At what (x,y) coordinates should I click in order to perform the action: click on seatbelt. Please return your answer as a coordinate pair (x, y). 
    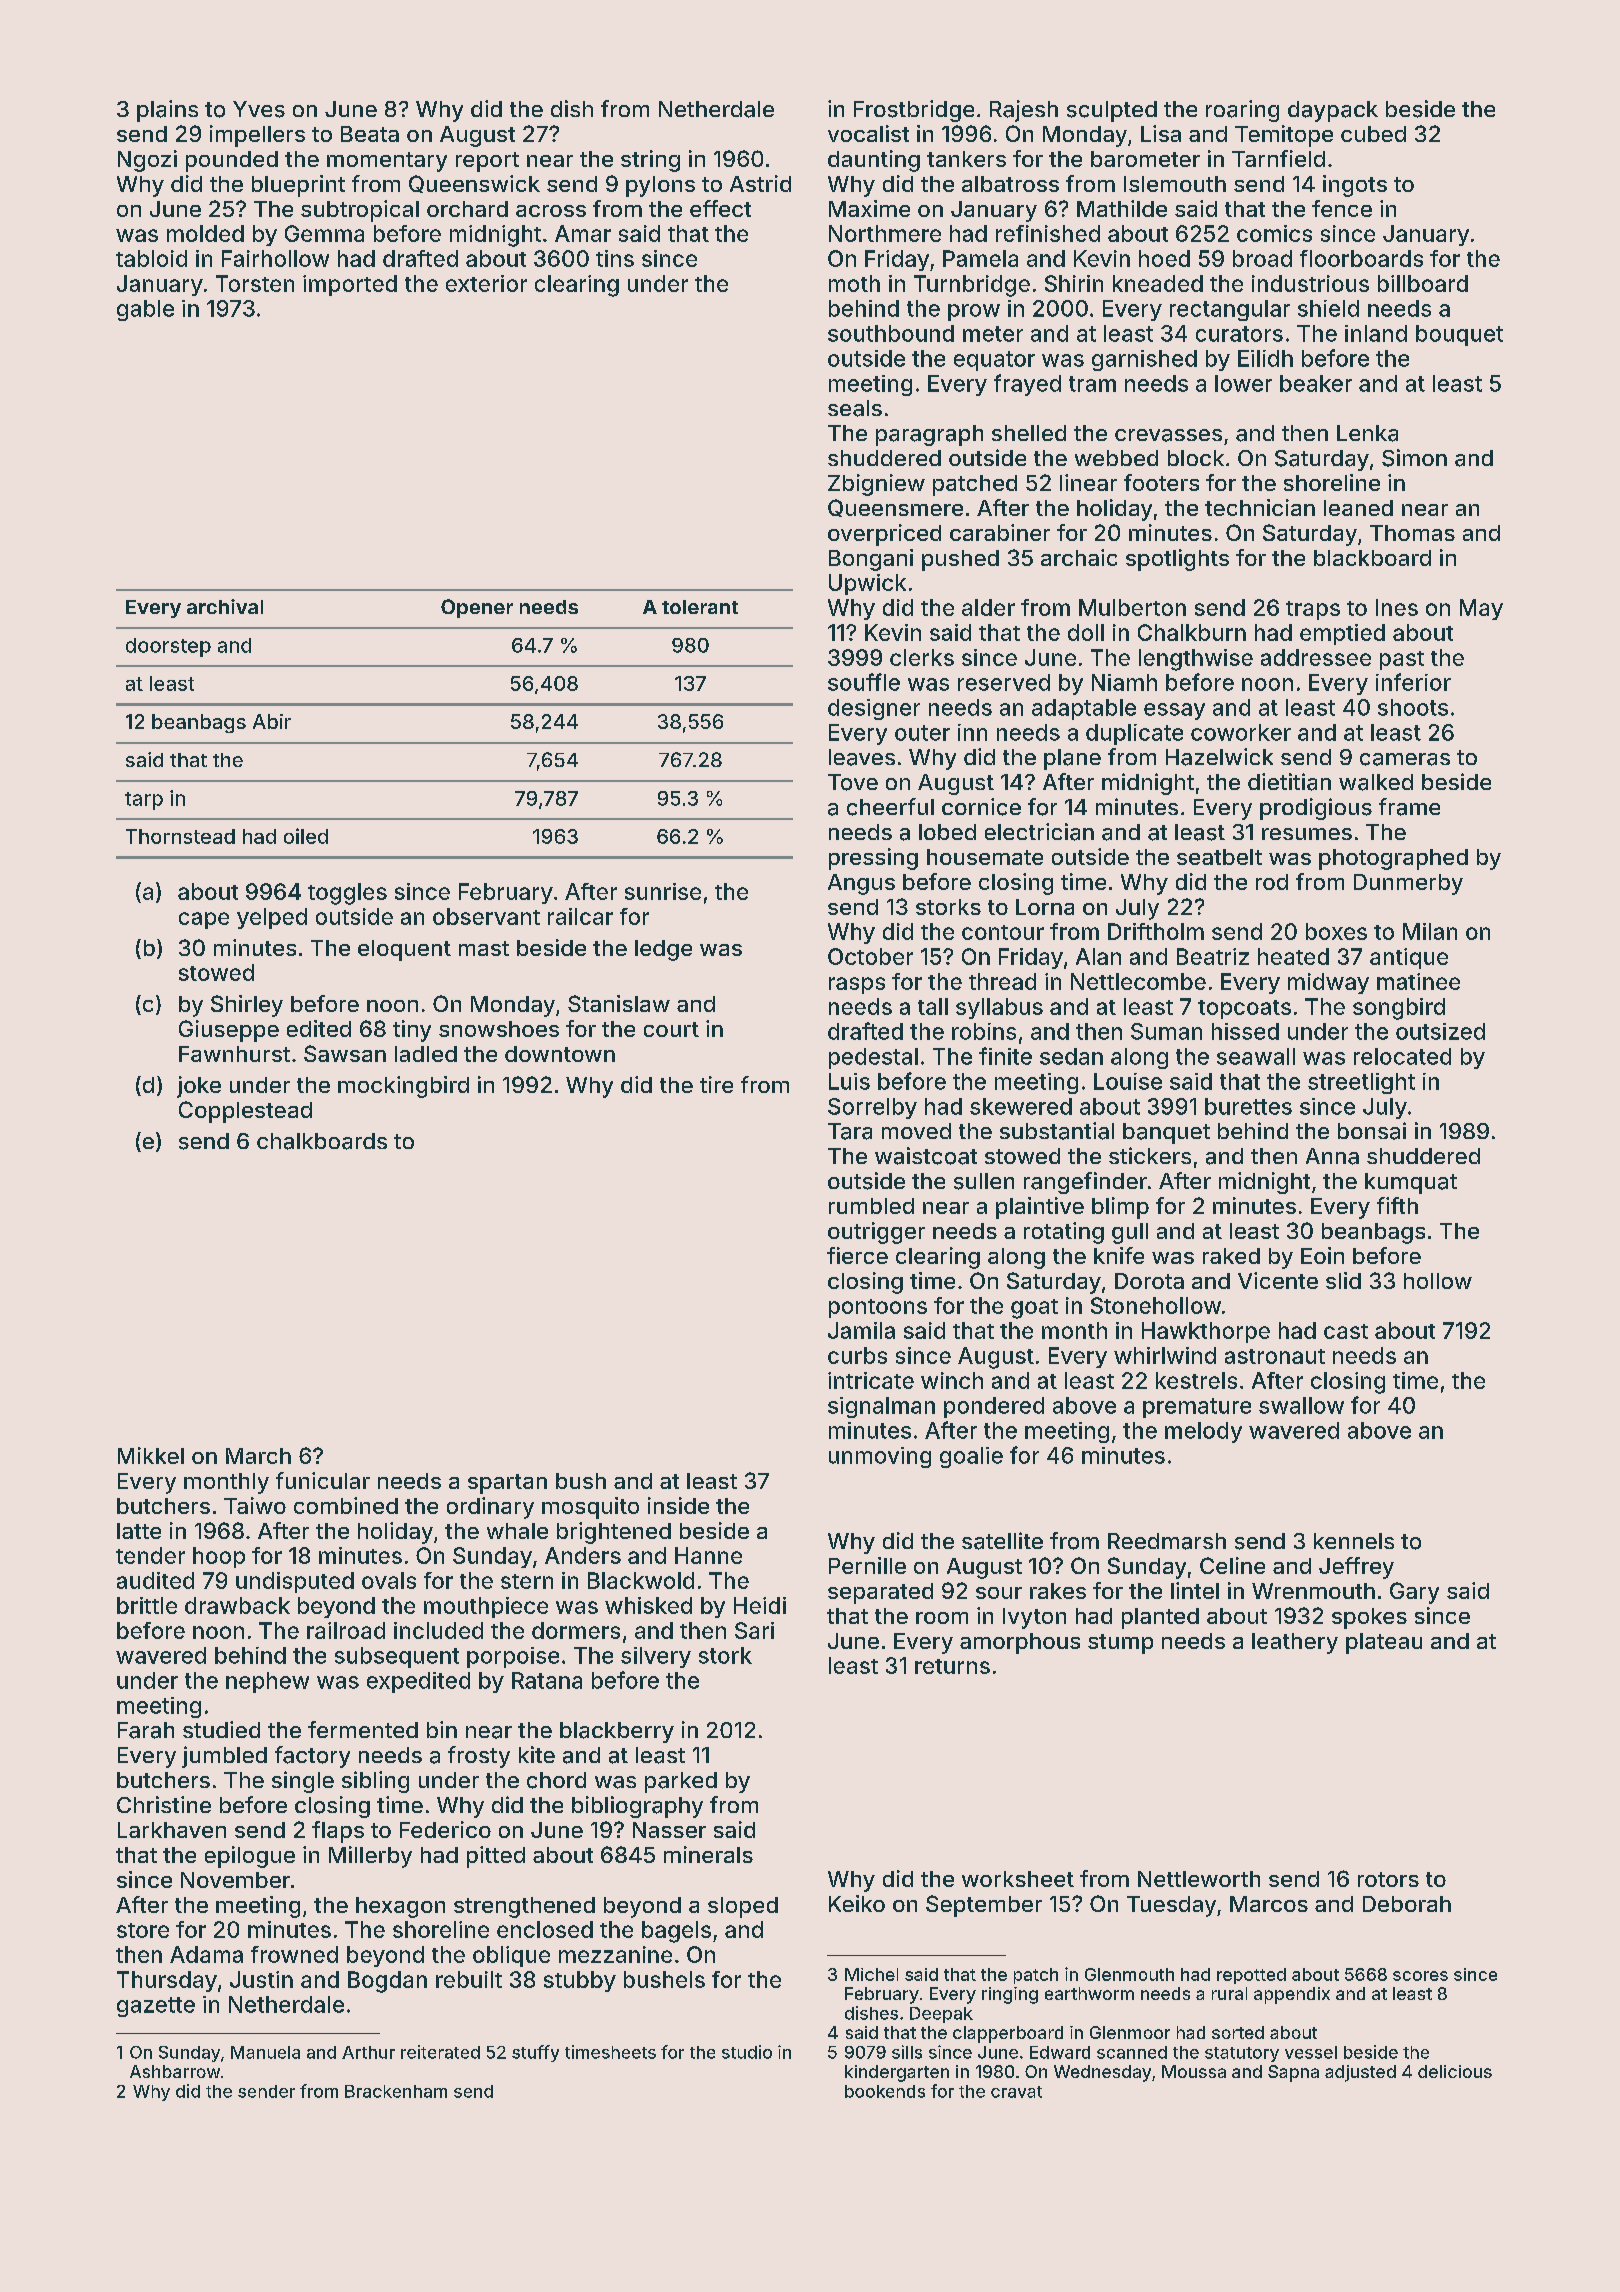
    Looking at the image, I should click on (1219, 857).
